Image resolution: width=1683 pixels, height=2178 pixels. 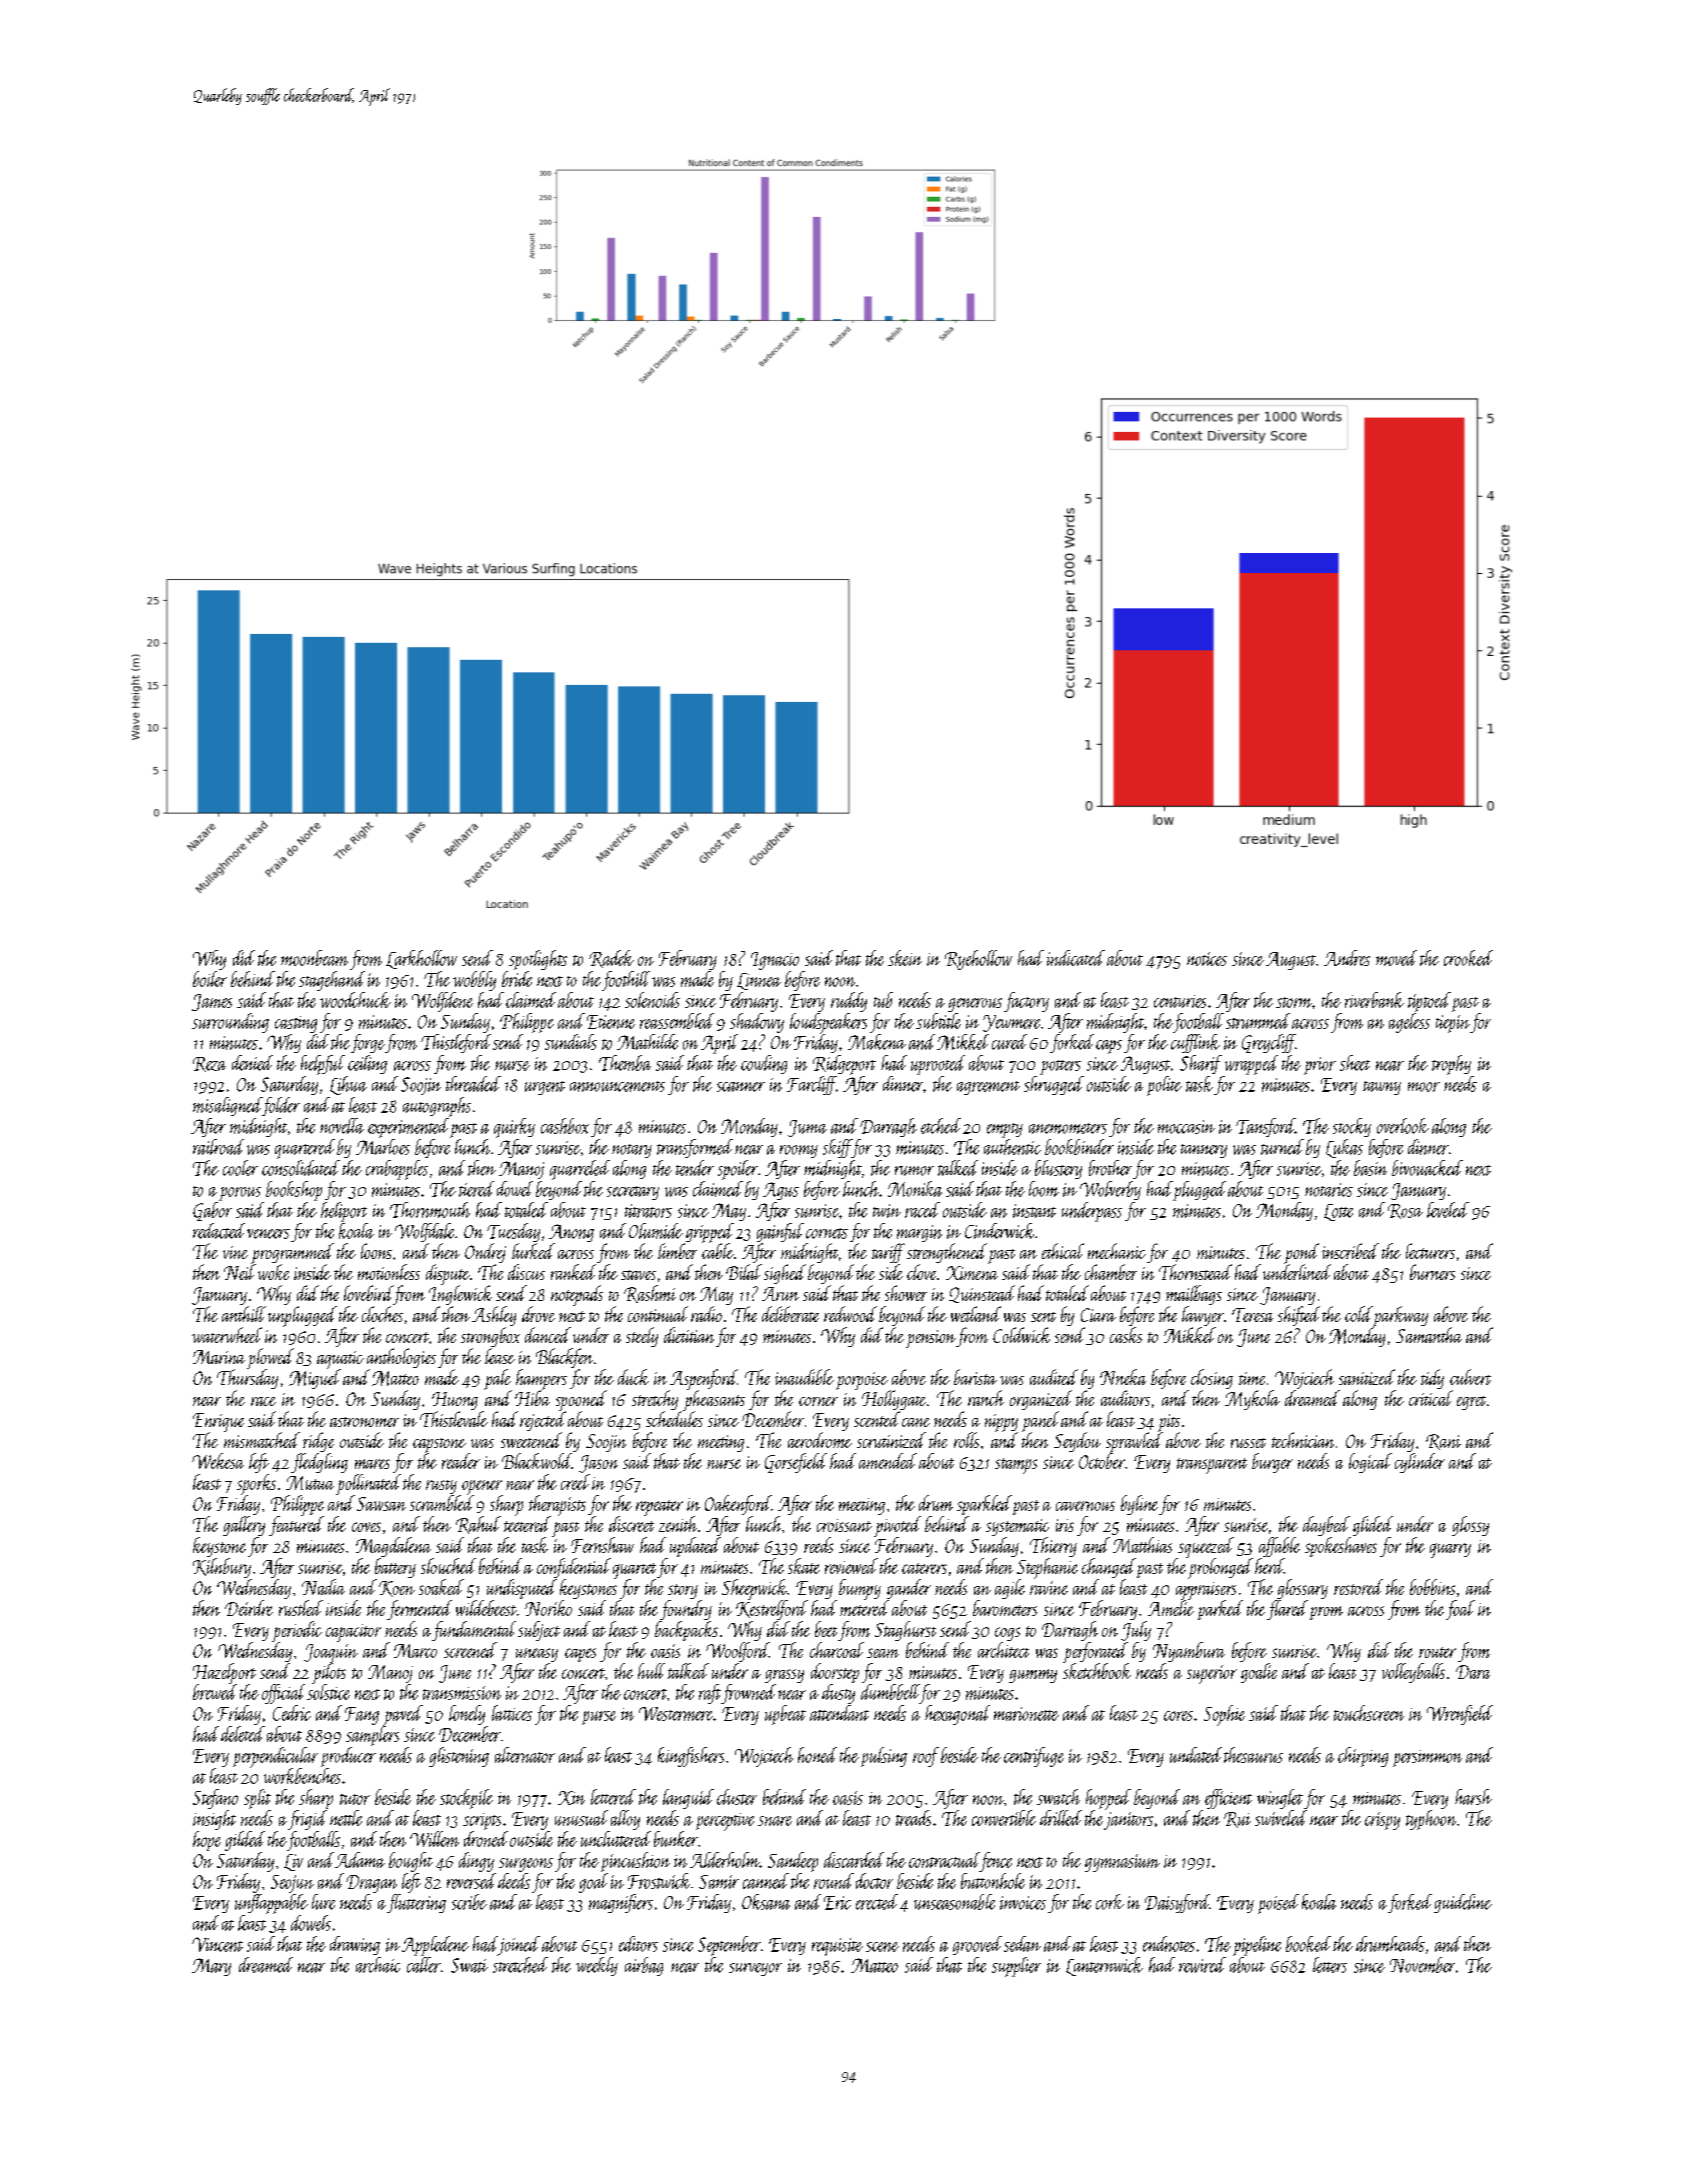 What do you see at coordinates (292, 1713) in the screenshot?
I see `Cedric` at bounding box center [292, 1713].
